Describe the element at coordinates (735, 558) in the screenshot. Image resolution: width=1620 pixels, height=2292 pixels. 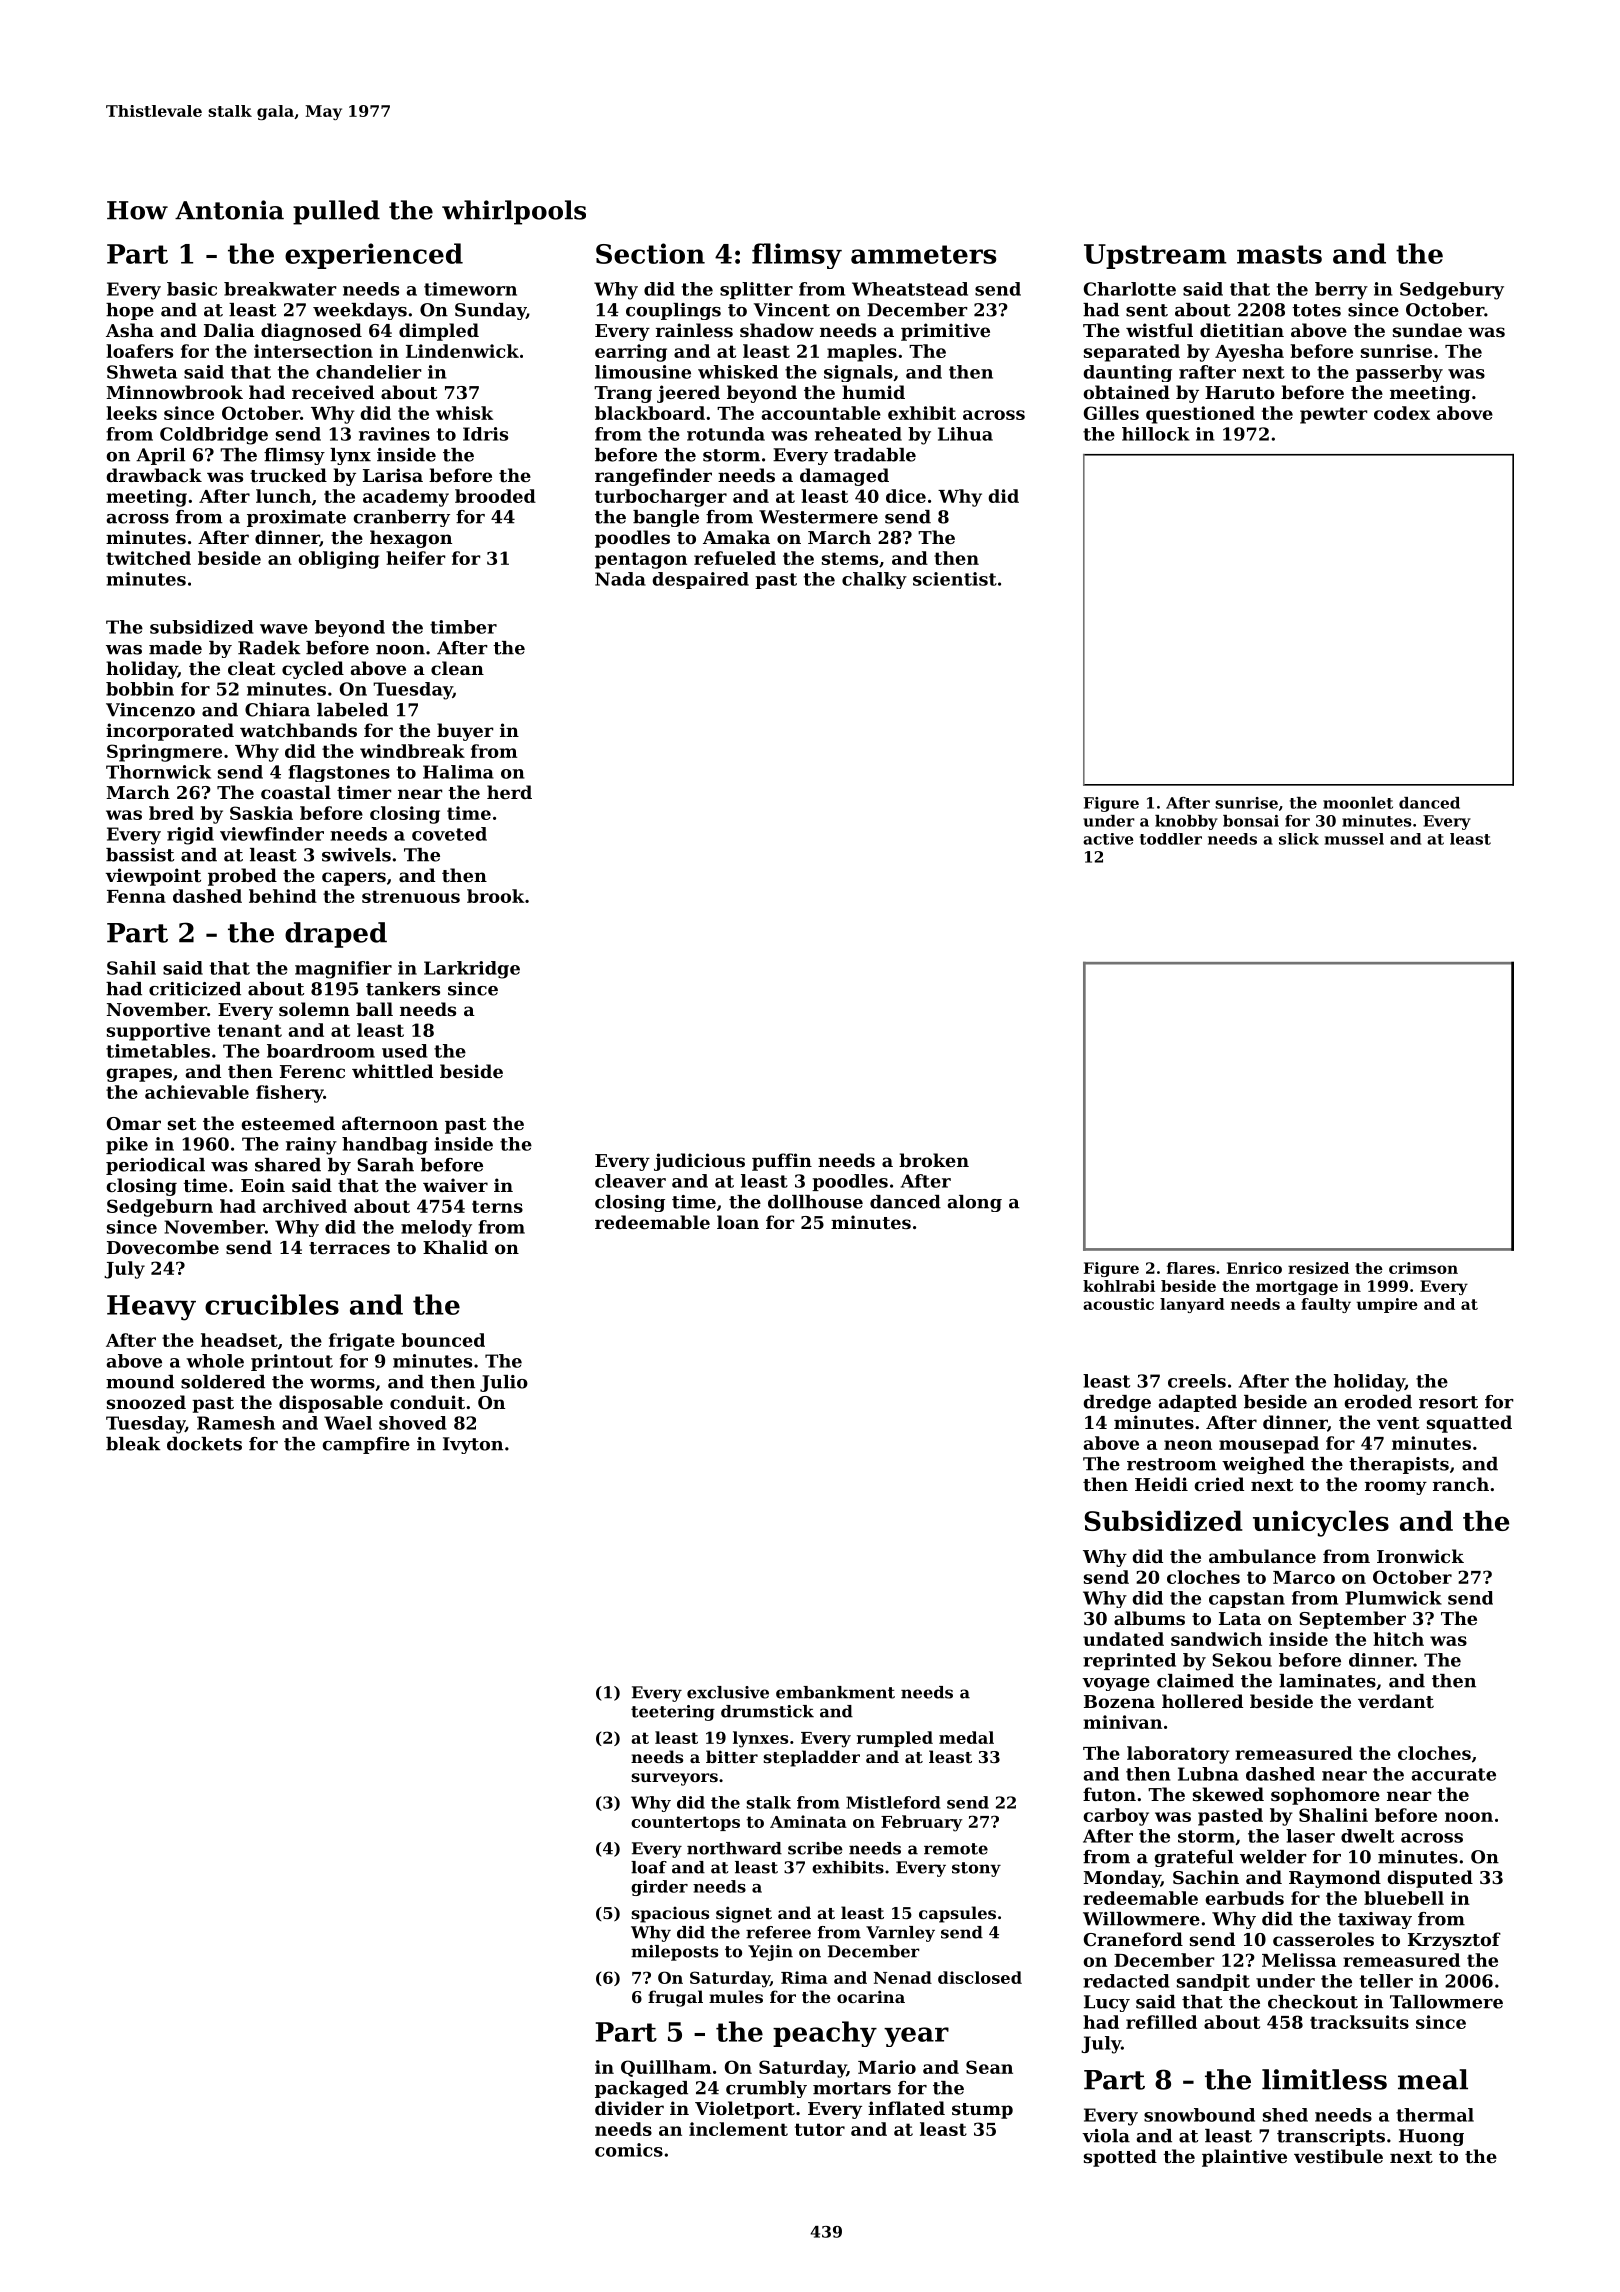
I see `refueled` at that location.
